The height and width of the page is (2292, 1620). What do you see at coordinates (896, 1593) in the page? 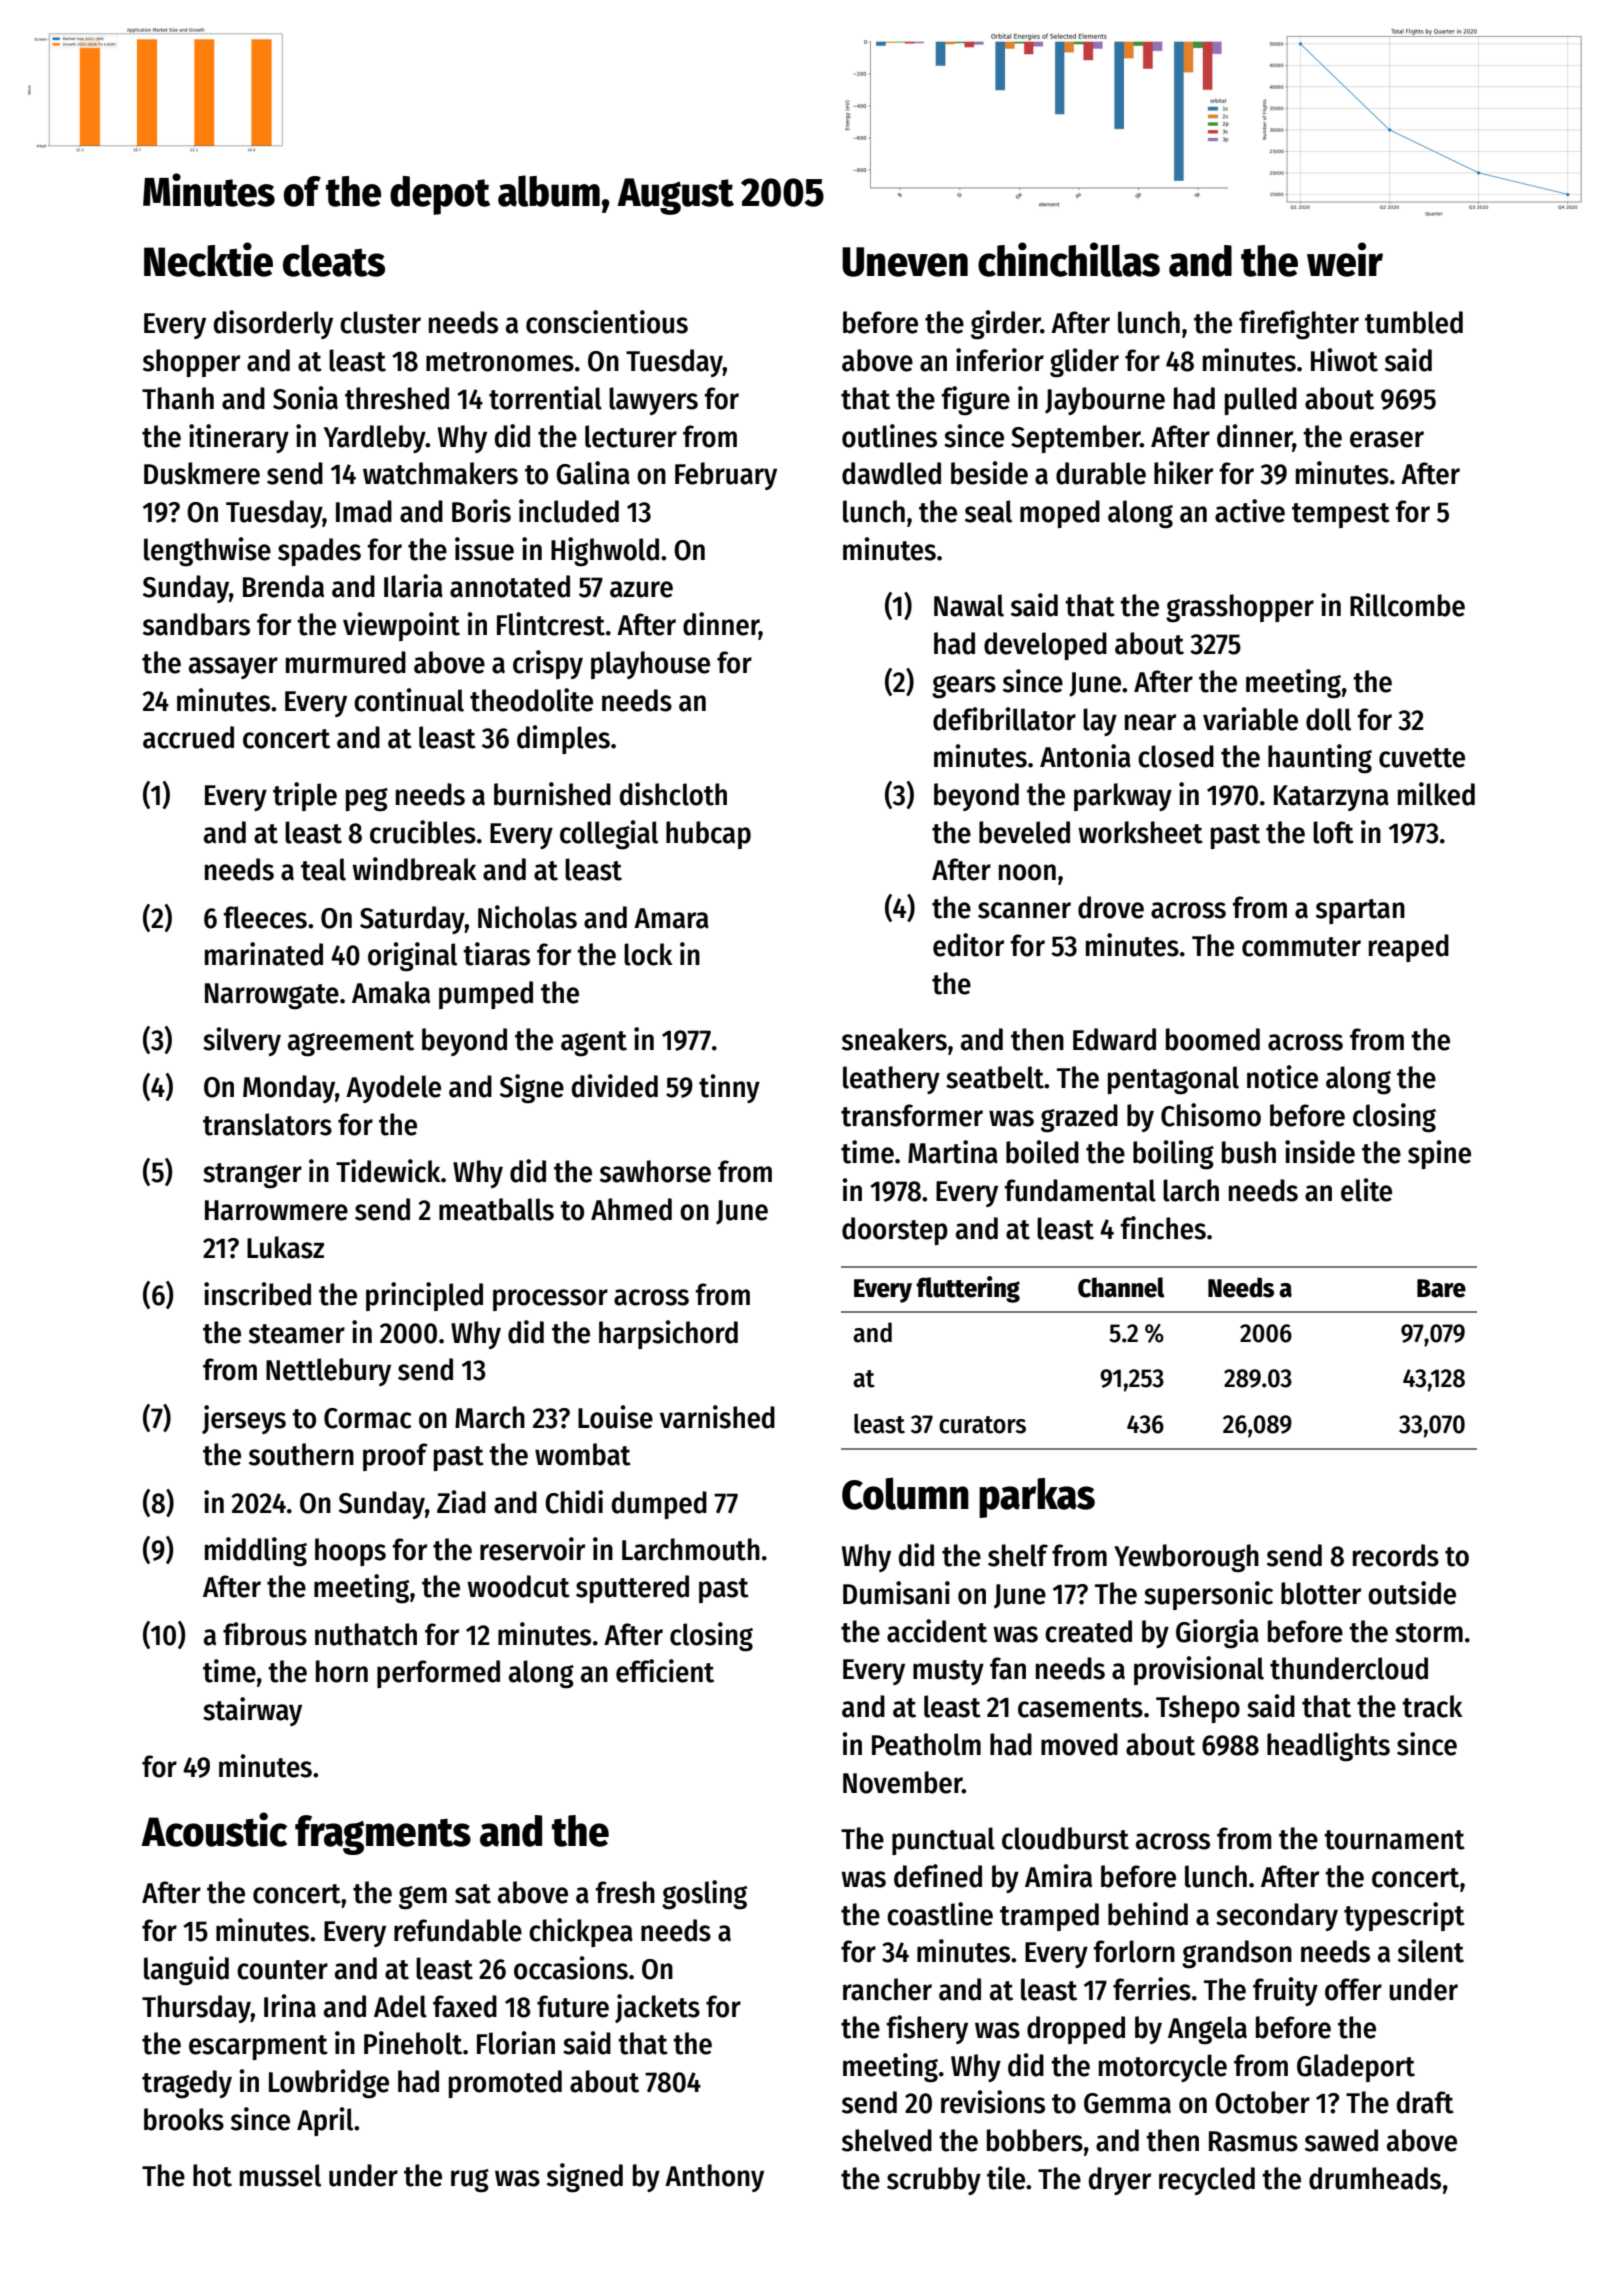
I see `Dumisani` at bounding box center [896, 1593].
